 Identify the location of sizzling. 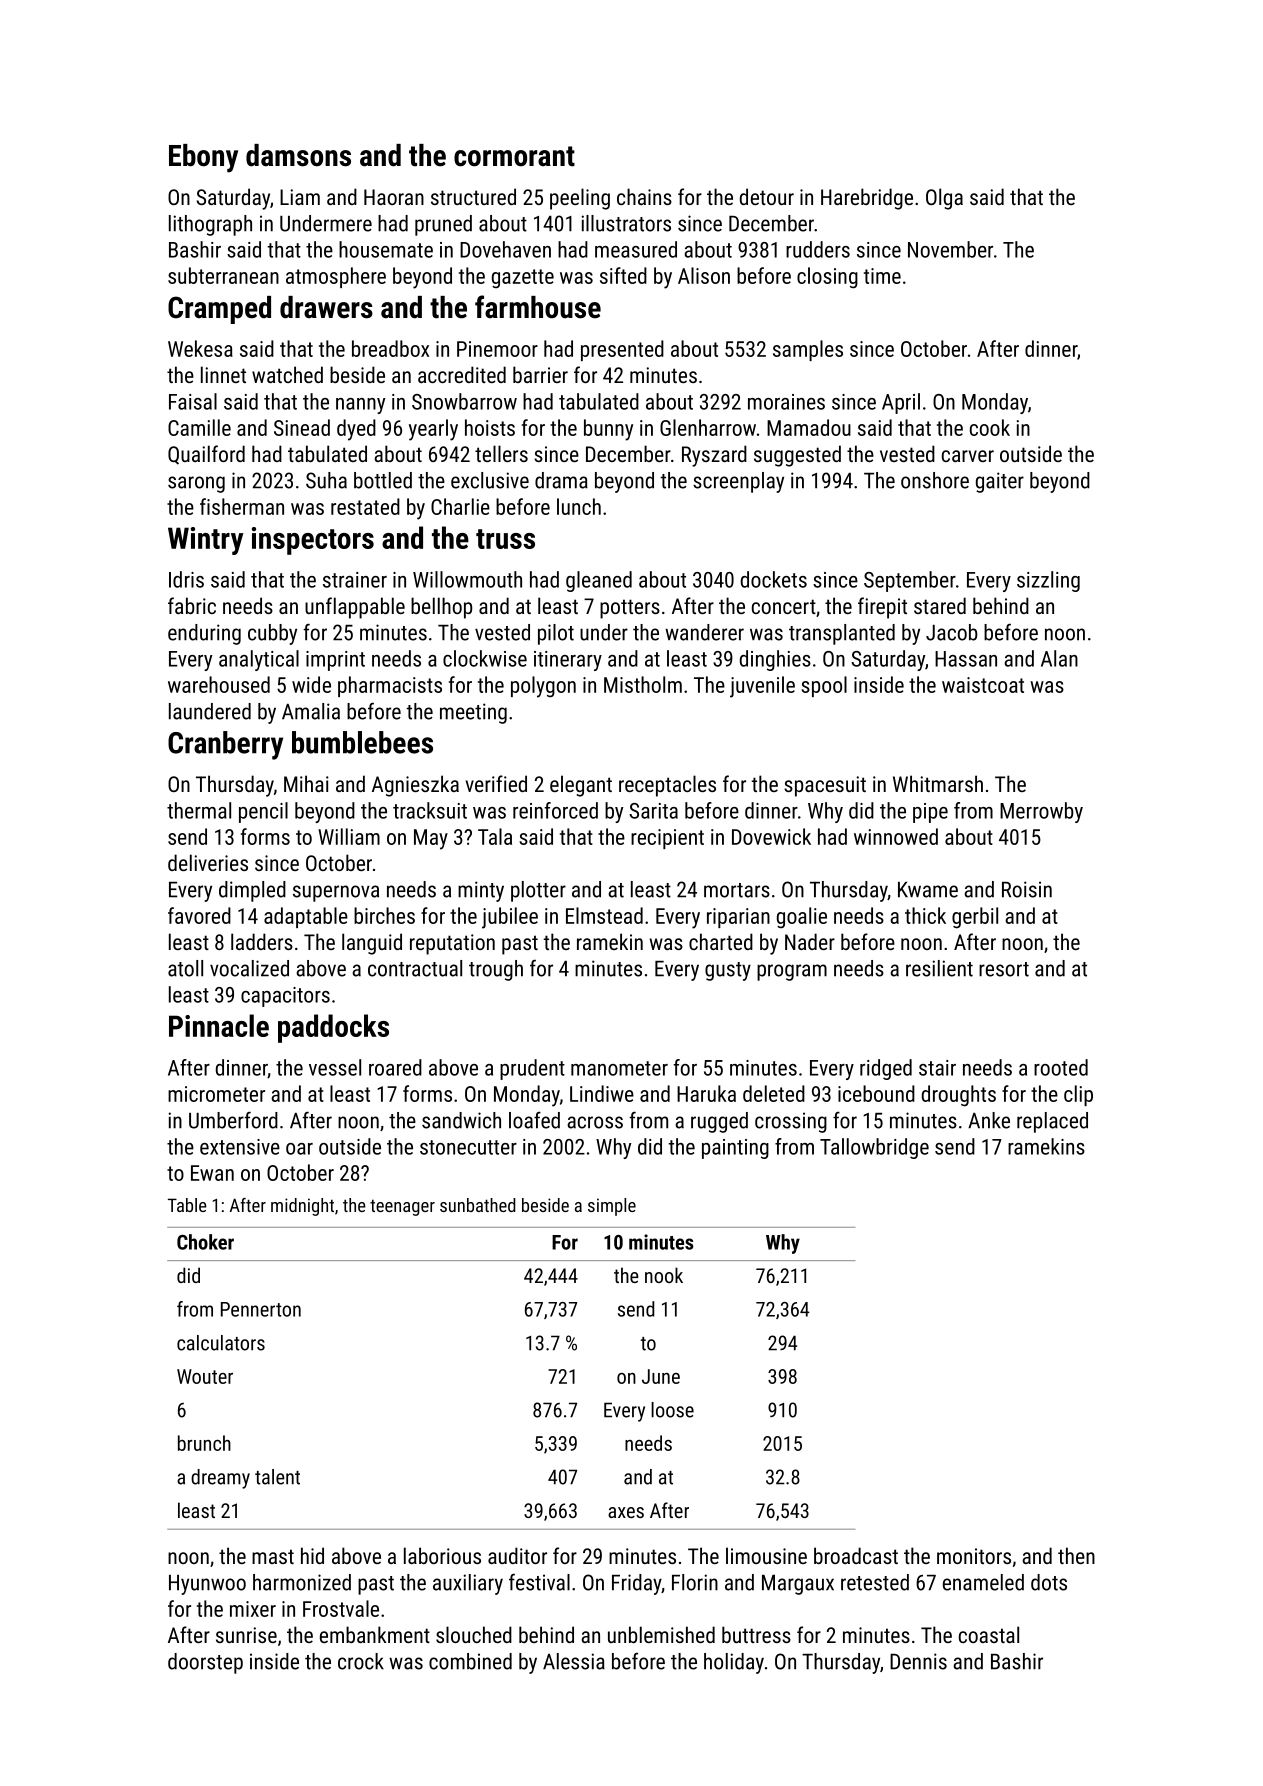
(1048, 581).
